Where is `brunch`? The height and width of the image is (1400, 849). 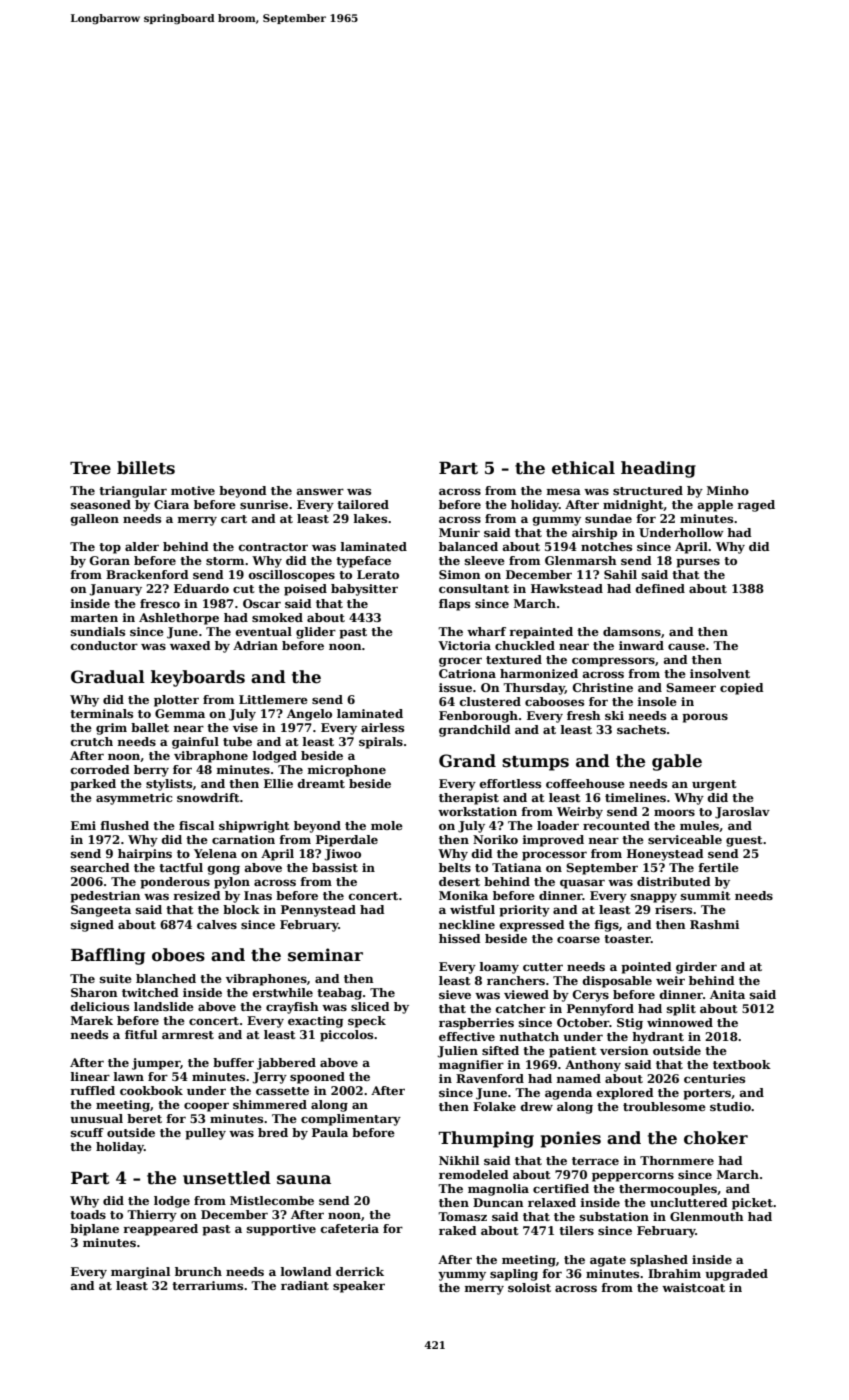
brunch is located at coordinates (198, 1271).
